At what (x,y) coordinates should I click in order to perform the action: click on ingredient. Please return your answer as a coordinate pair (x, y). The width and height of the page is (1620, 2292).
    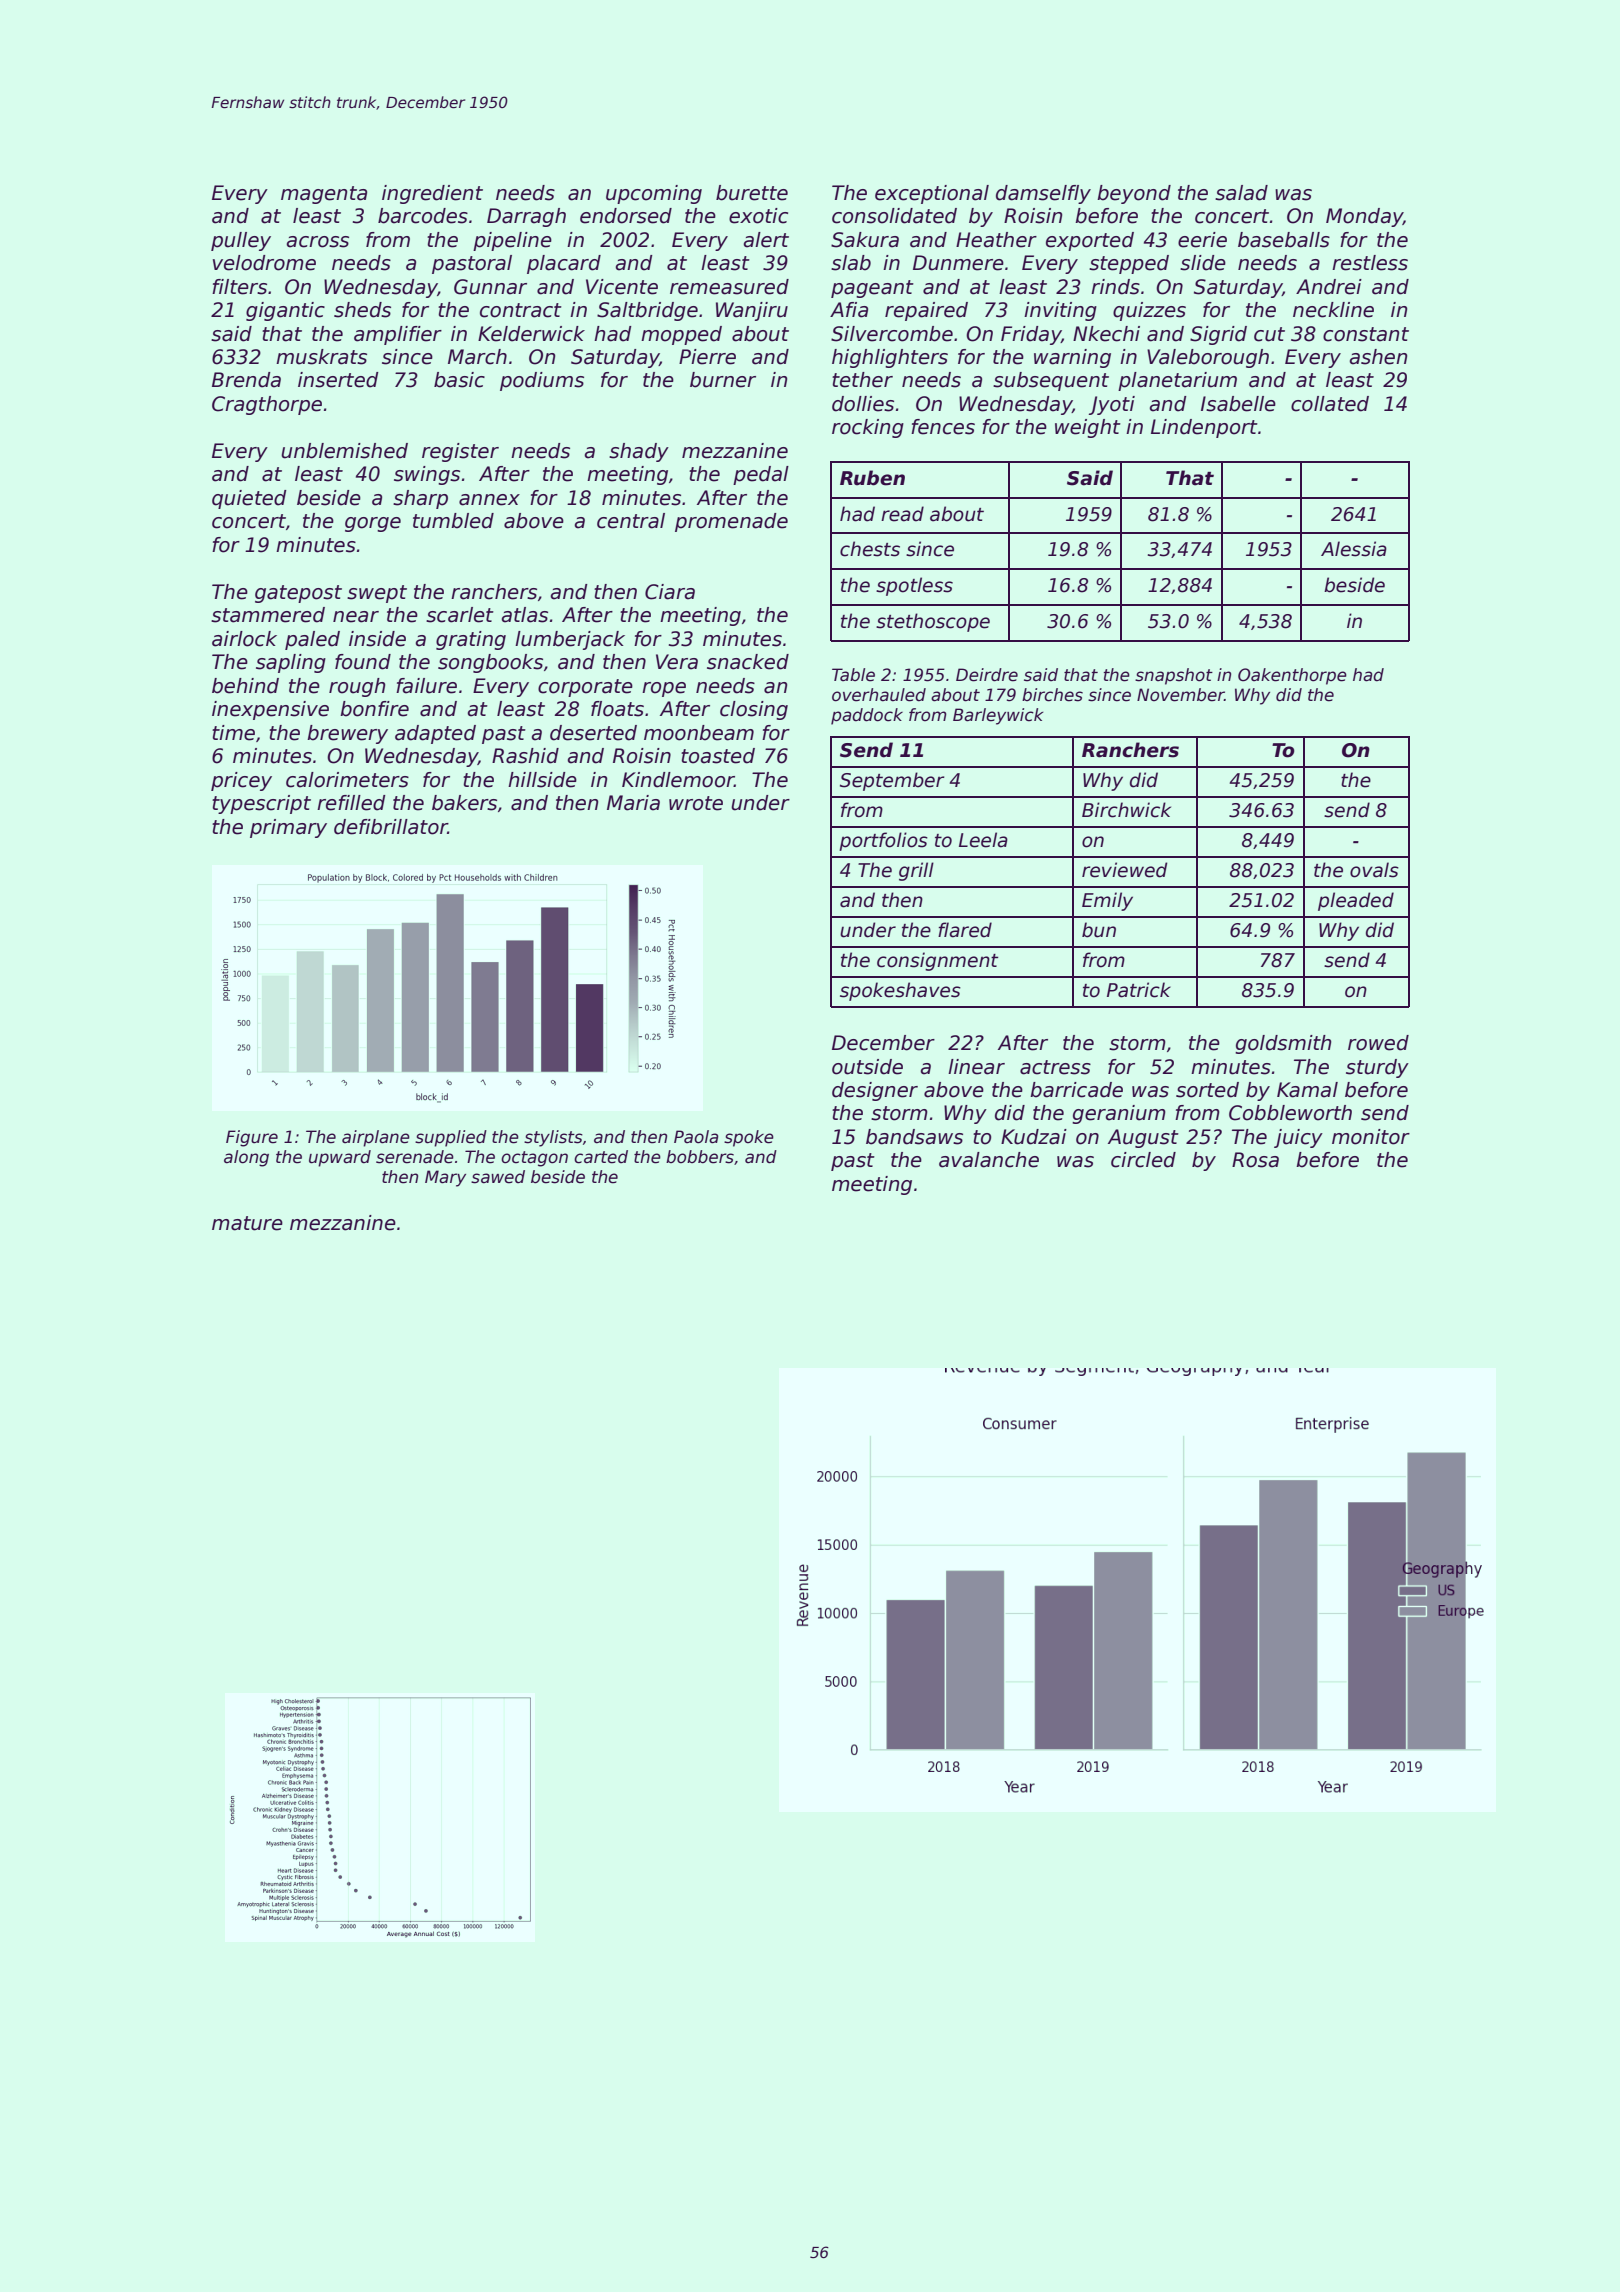
    Looking at the image, I should click on (432, 194).
